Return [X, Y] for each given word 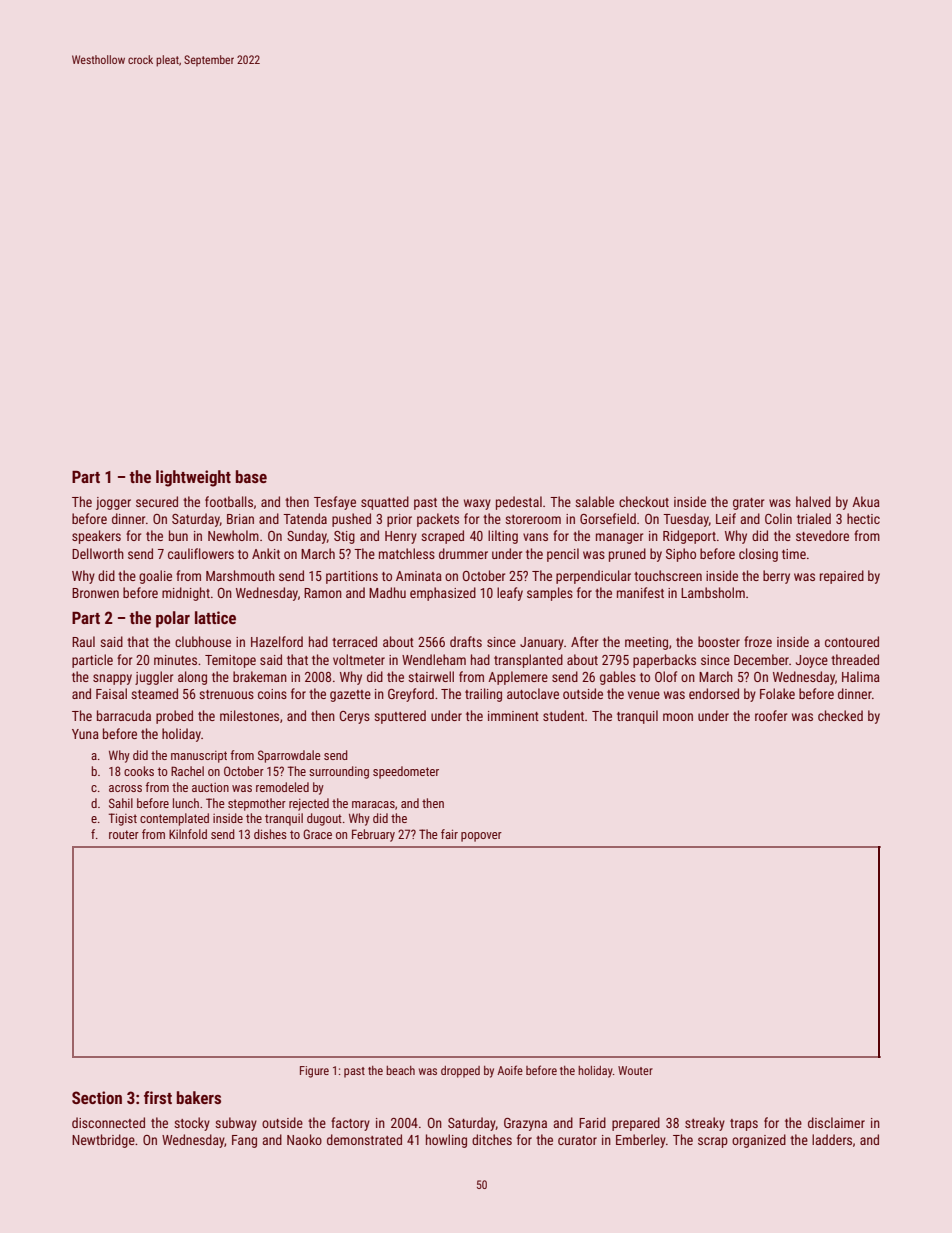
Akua [866, 501]
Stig [344, 537]
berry [776, 577]
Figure [314, 1072]
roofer [771, 715]
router [124, 834]
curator [577, 1140]
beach [400, 1070]
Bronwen [95, 593]
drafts [466, 641]
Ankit [266, 553]
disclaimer [836, 1122]
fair [449, 834]
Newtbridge [103, 1141]
